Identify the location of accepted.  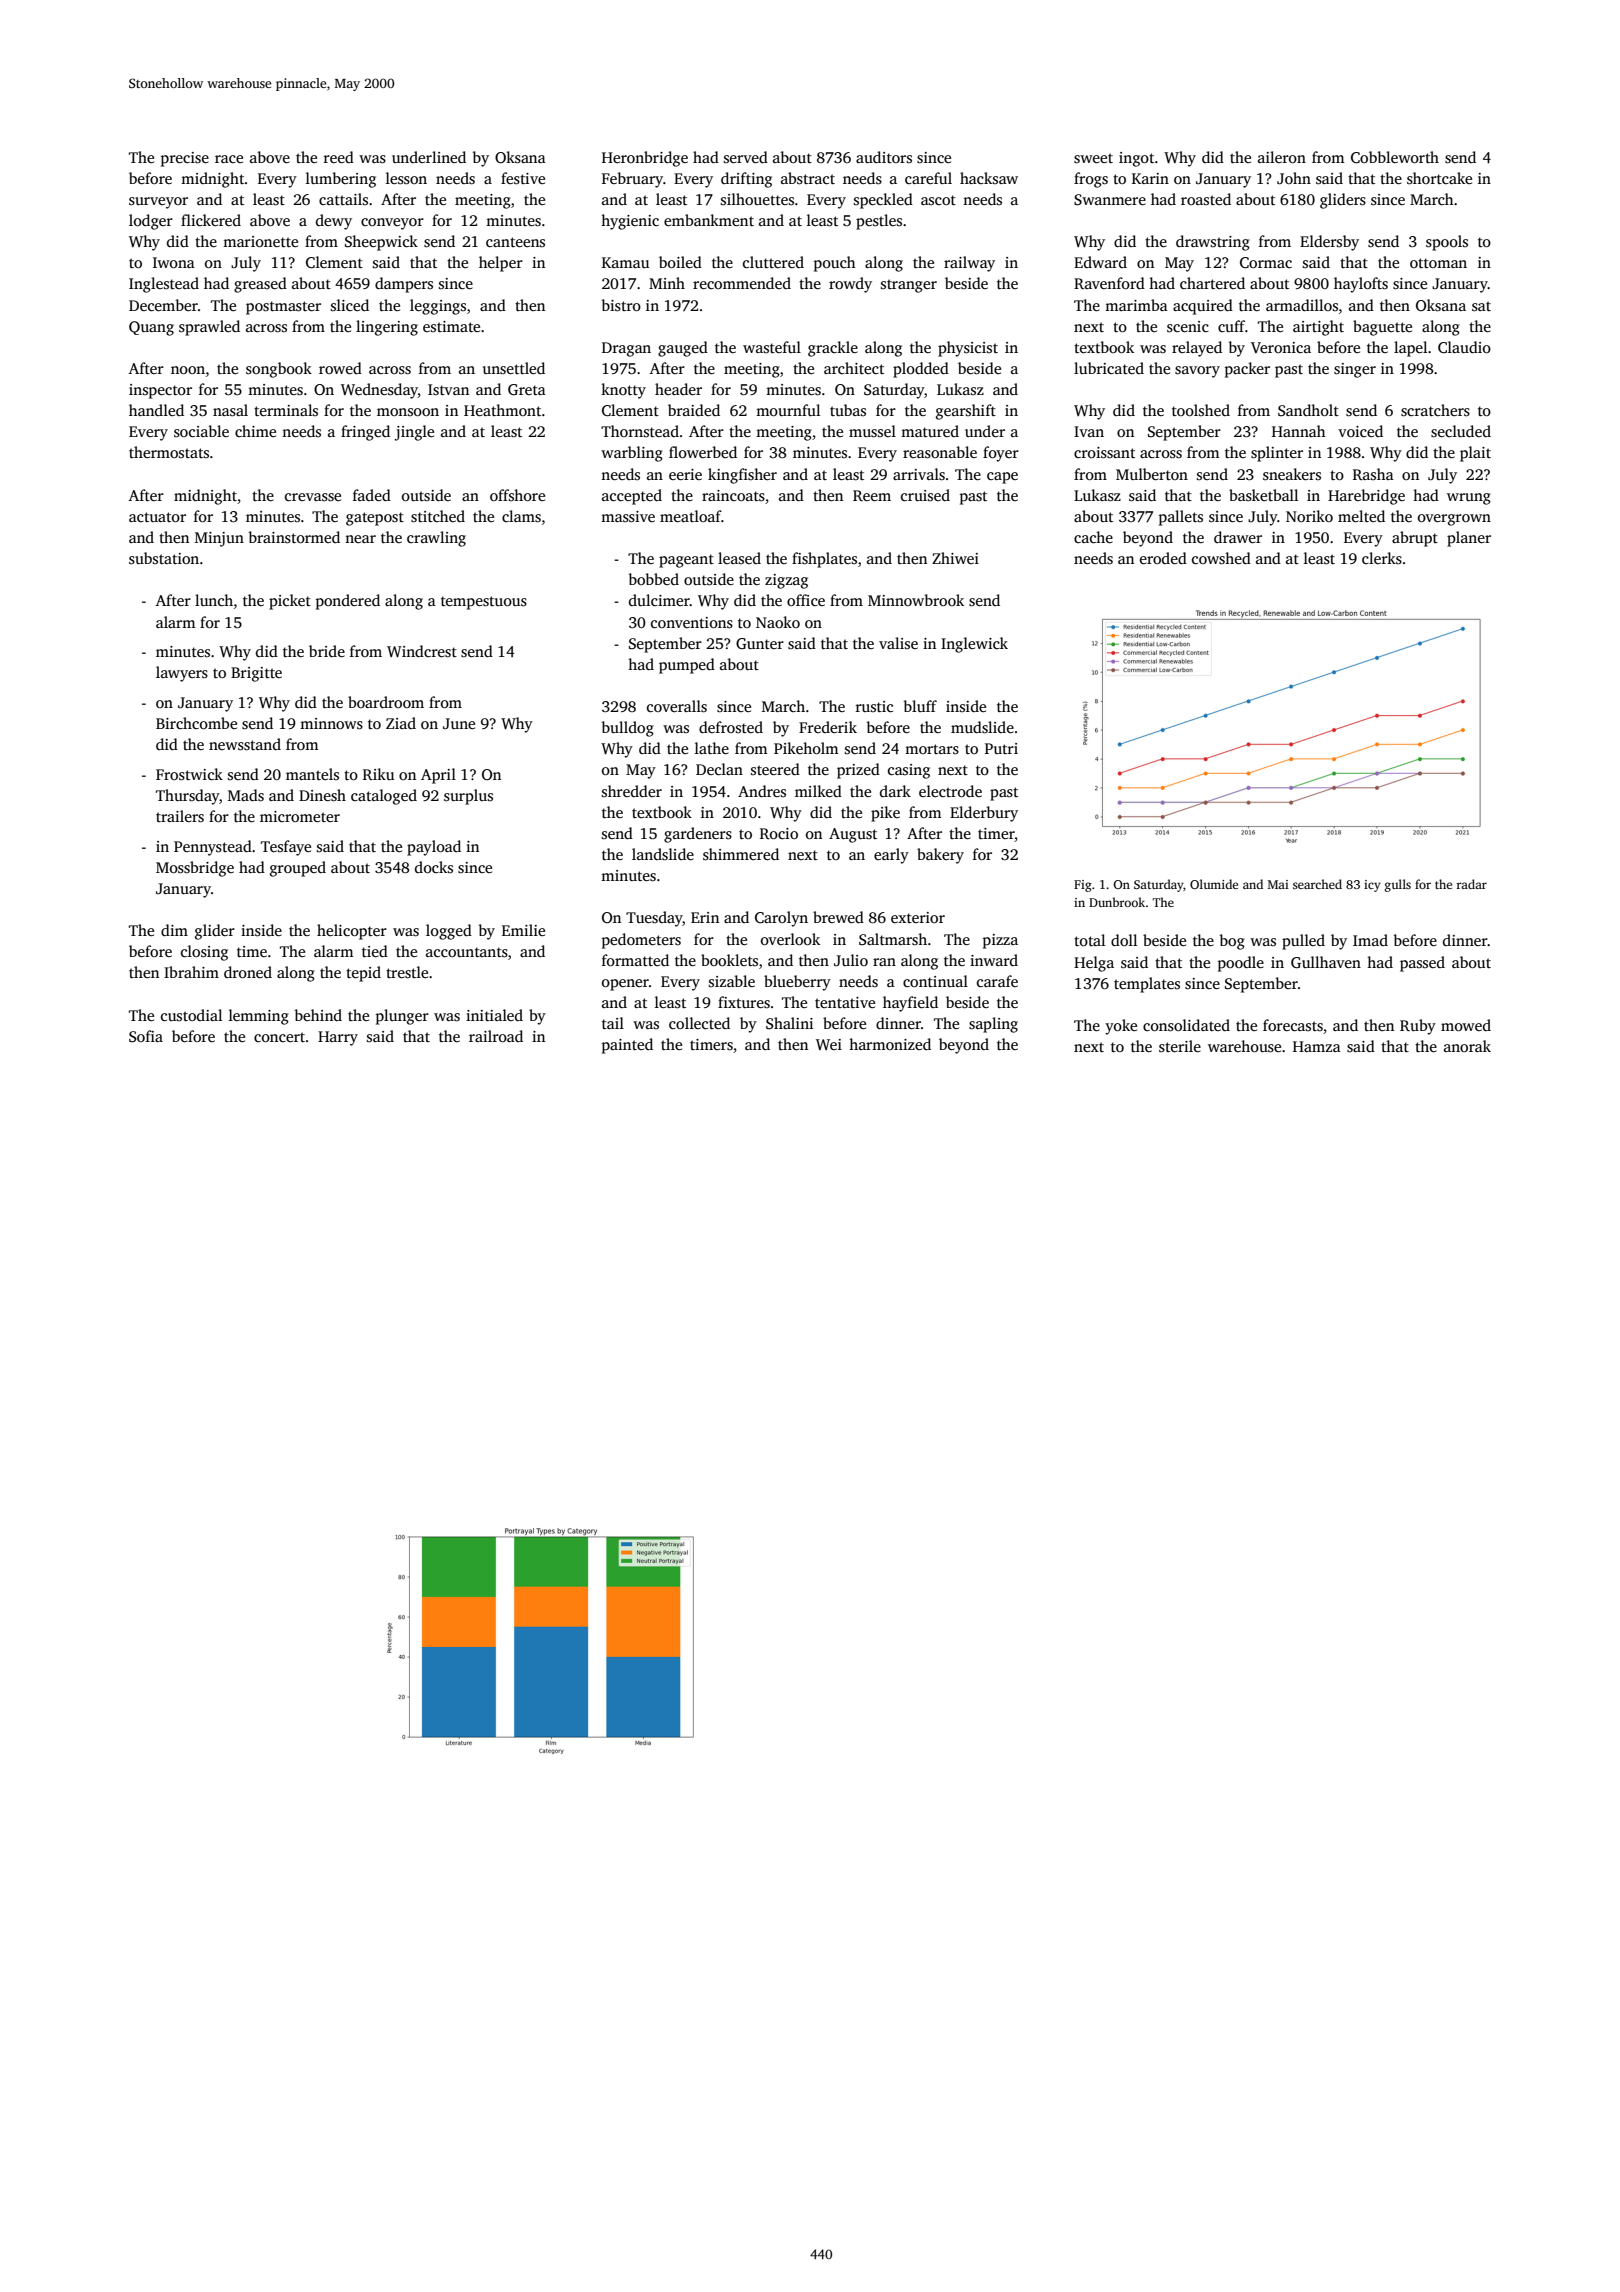
(632, 497).
